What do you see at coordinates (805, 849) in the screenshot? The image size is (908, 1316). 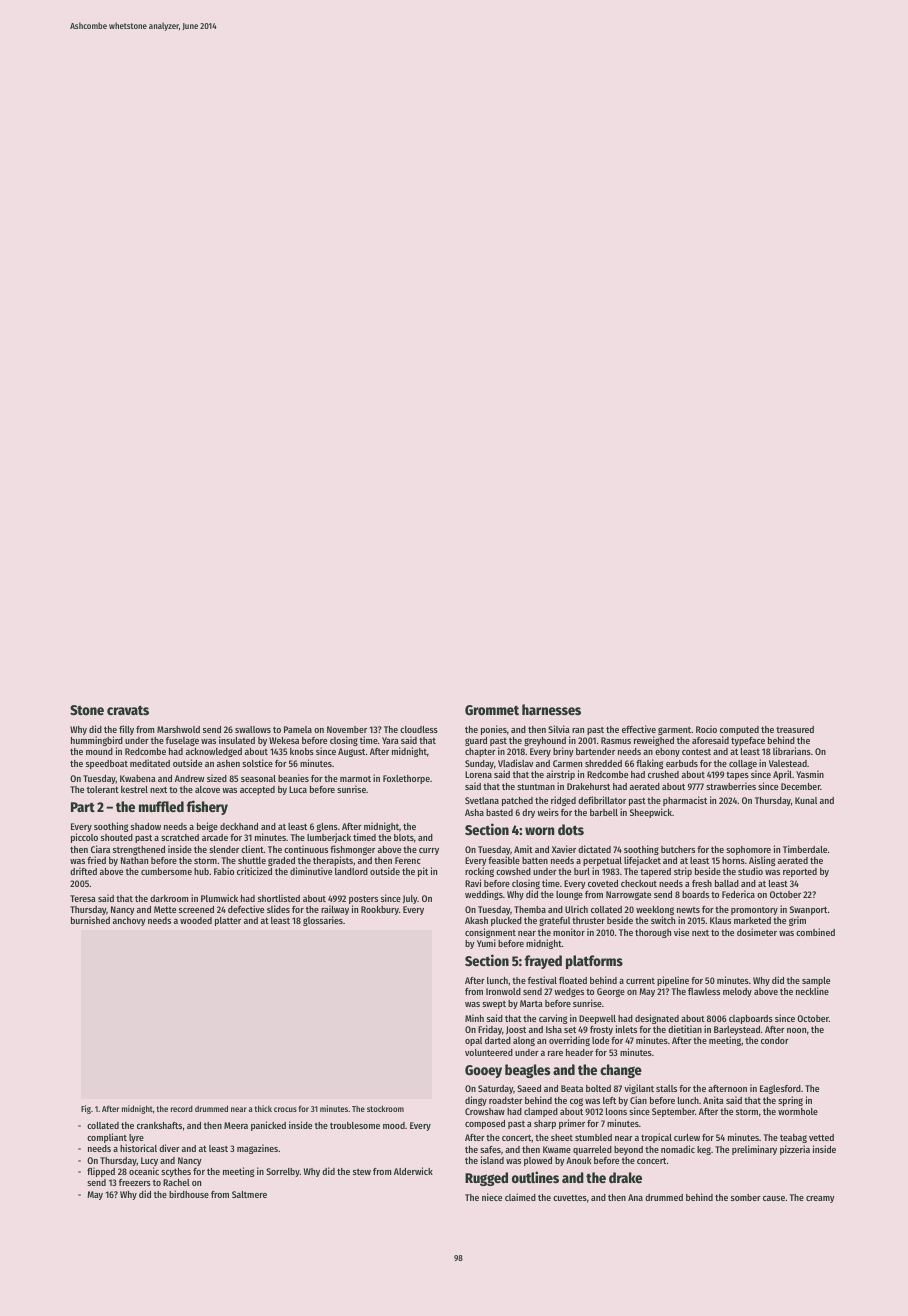 I see `Timberdale` at bounding box center [805, 849].
